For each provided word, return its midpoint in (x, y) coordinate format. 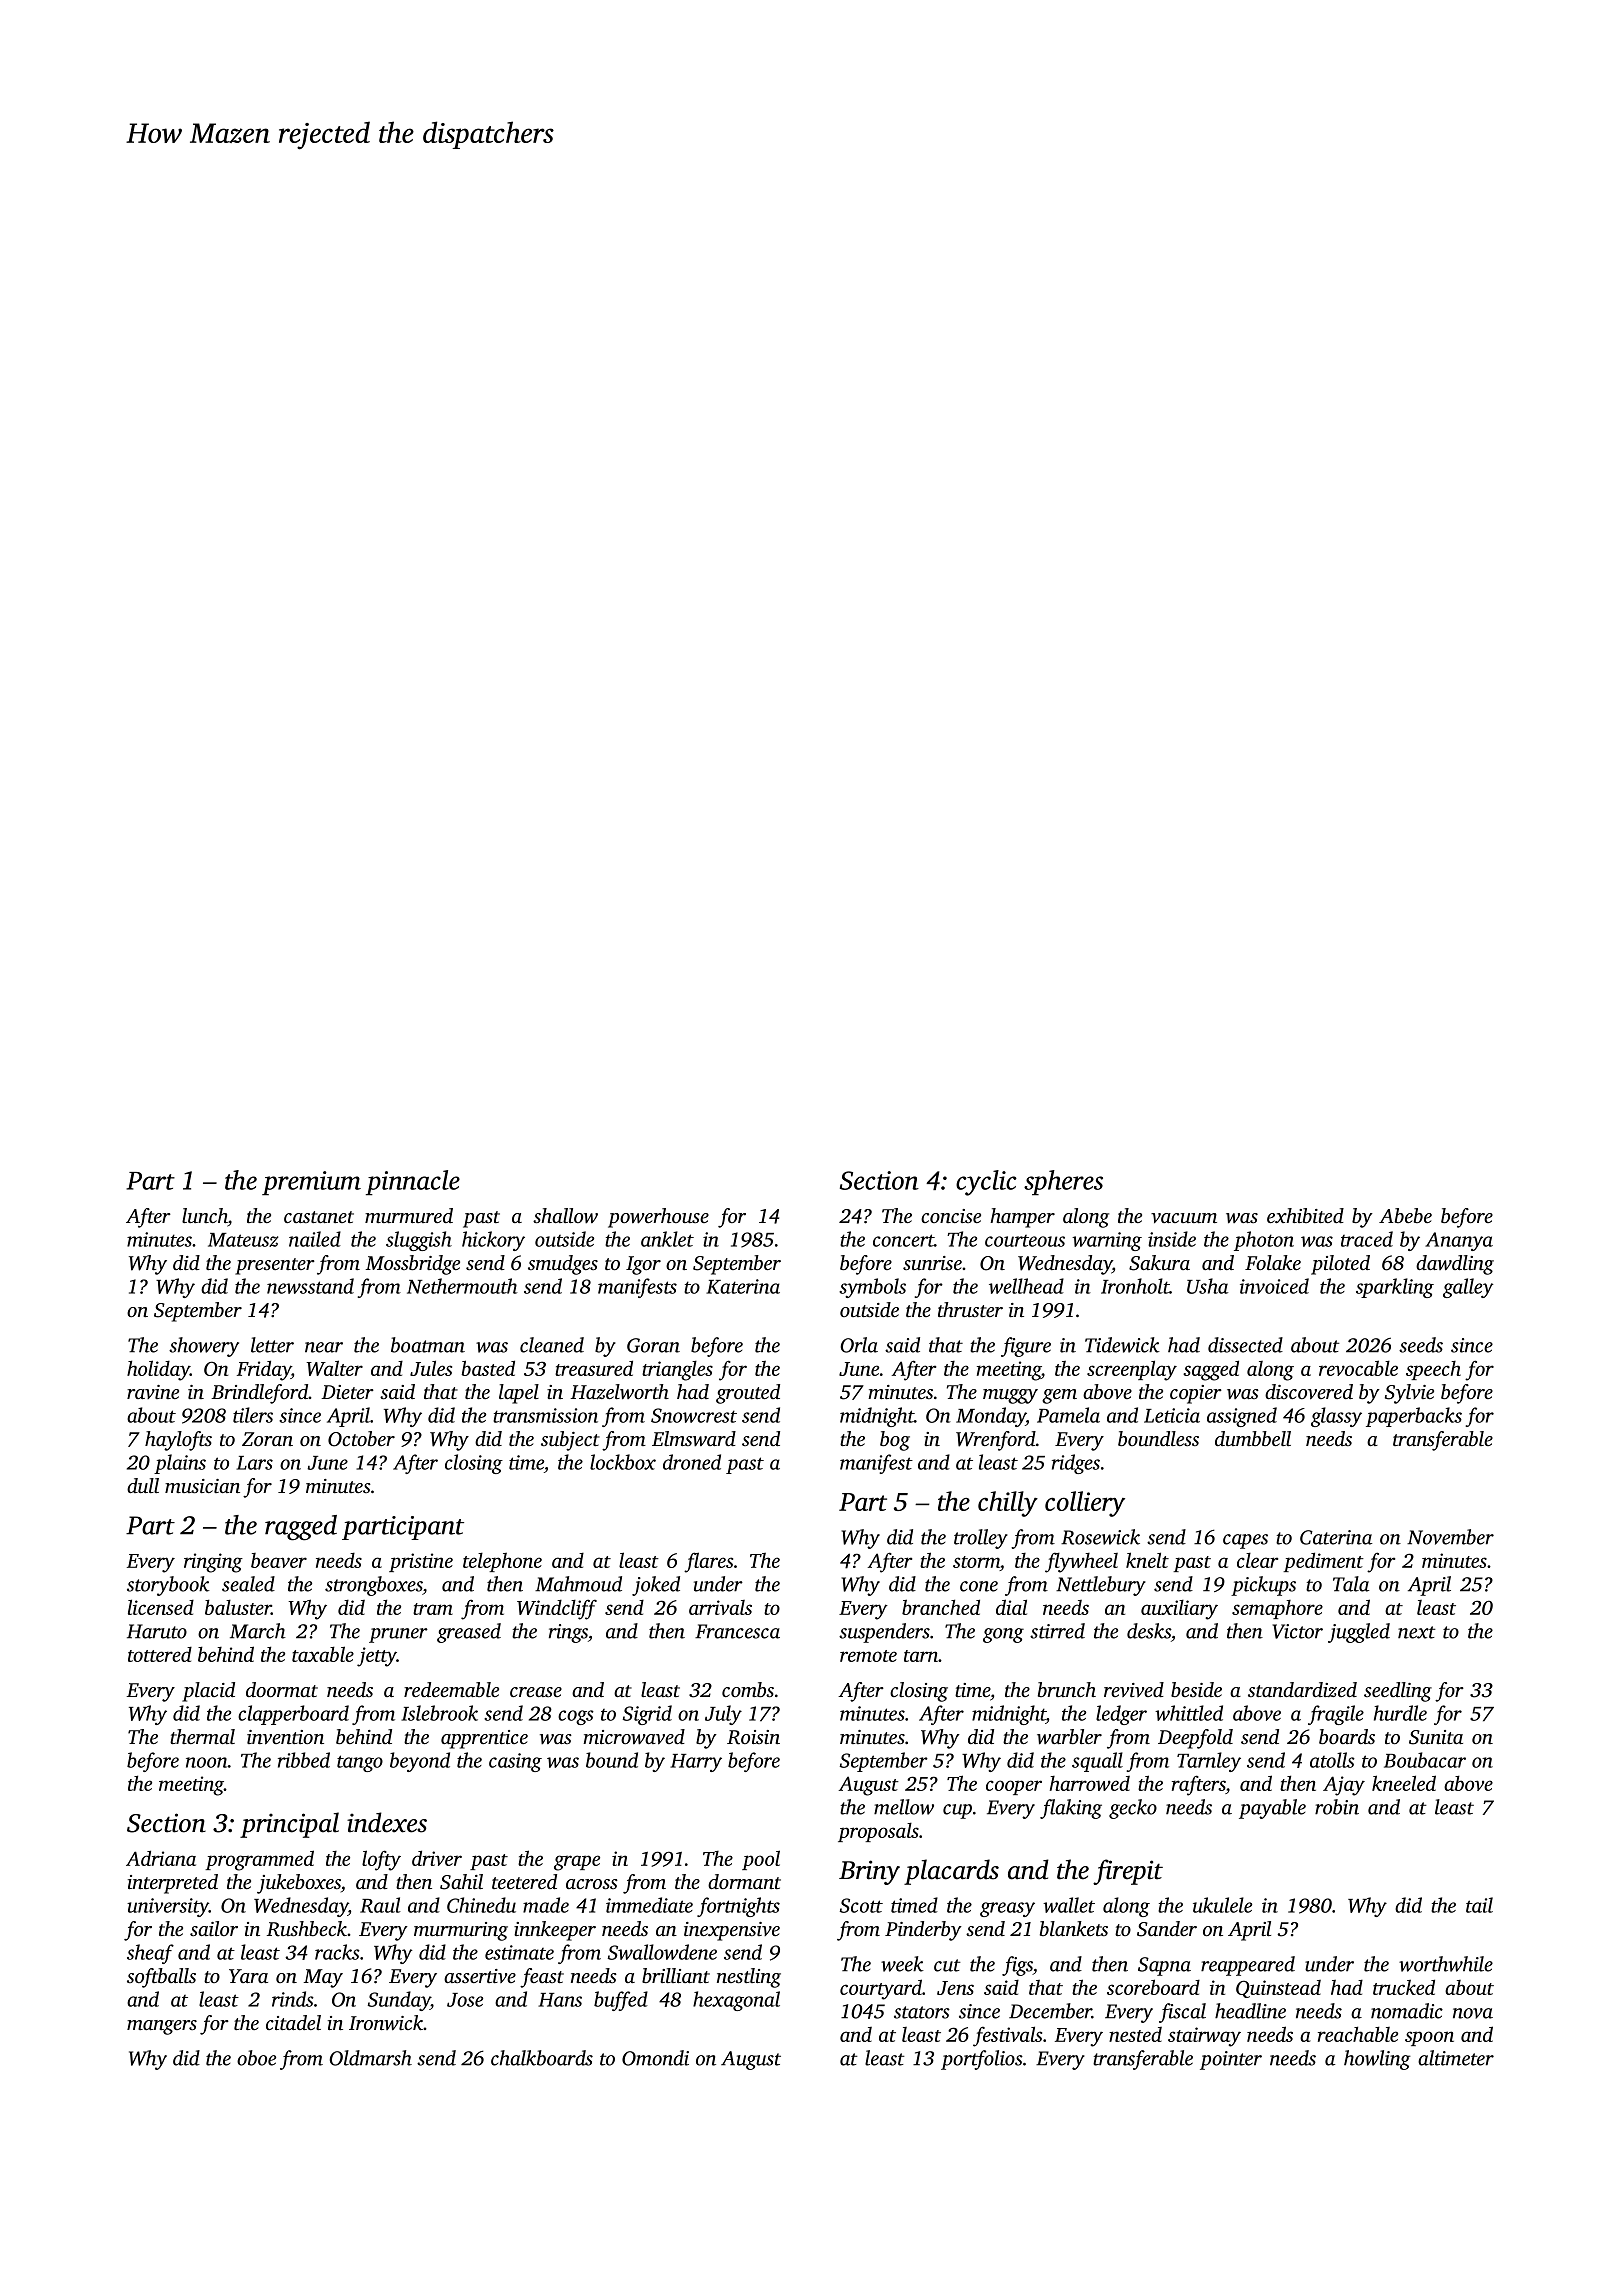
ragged (301, 1528)
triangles (677, 1371)
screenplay (1132, 1370)
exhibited (1305, 1215)
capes (1245, 1541)
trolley (981, 1539)
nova (1473, 2013)
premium (311, 1183)
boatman (428, 1345)
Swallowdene (662, 1952)
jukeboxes (299, 1884)
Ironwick (386, 2023)
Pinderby (923, 1931)
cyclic (986, 1183)
